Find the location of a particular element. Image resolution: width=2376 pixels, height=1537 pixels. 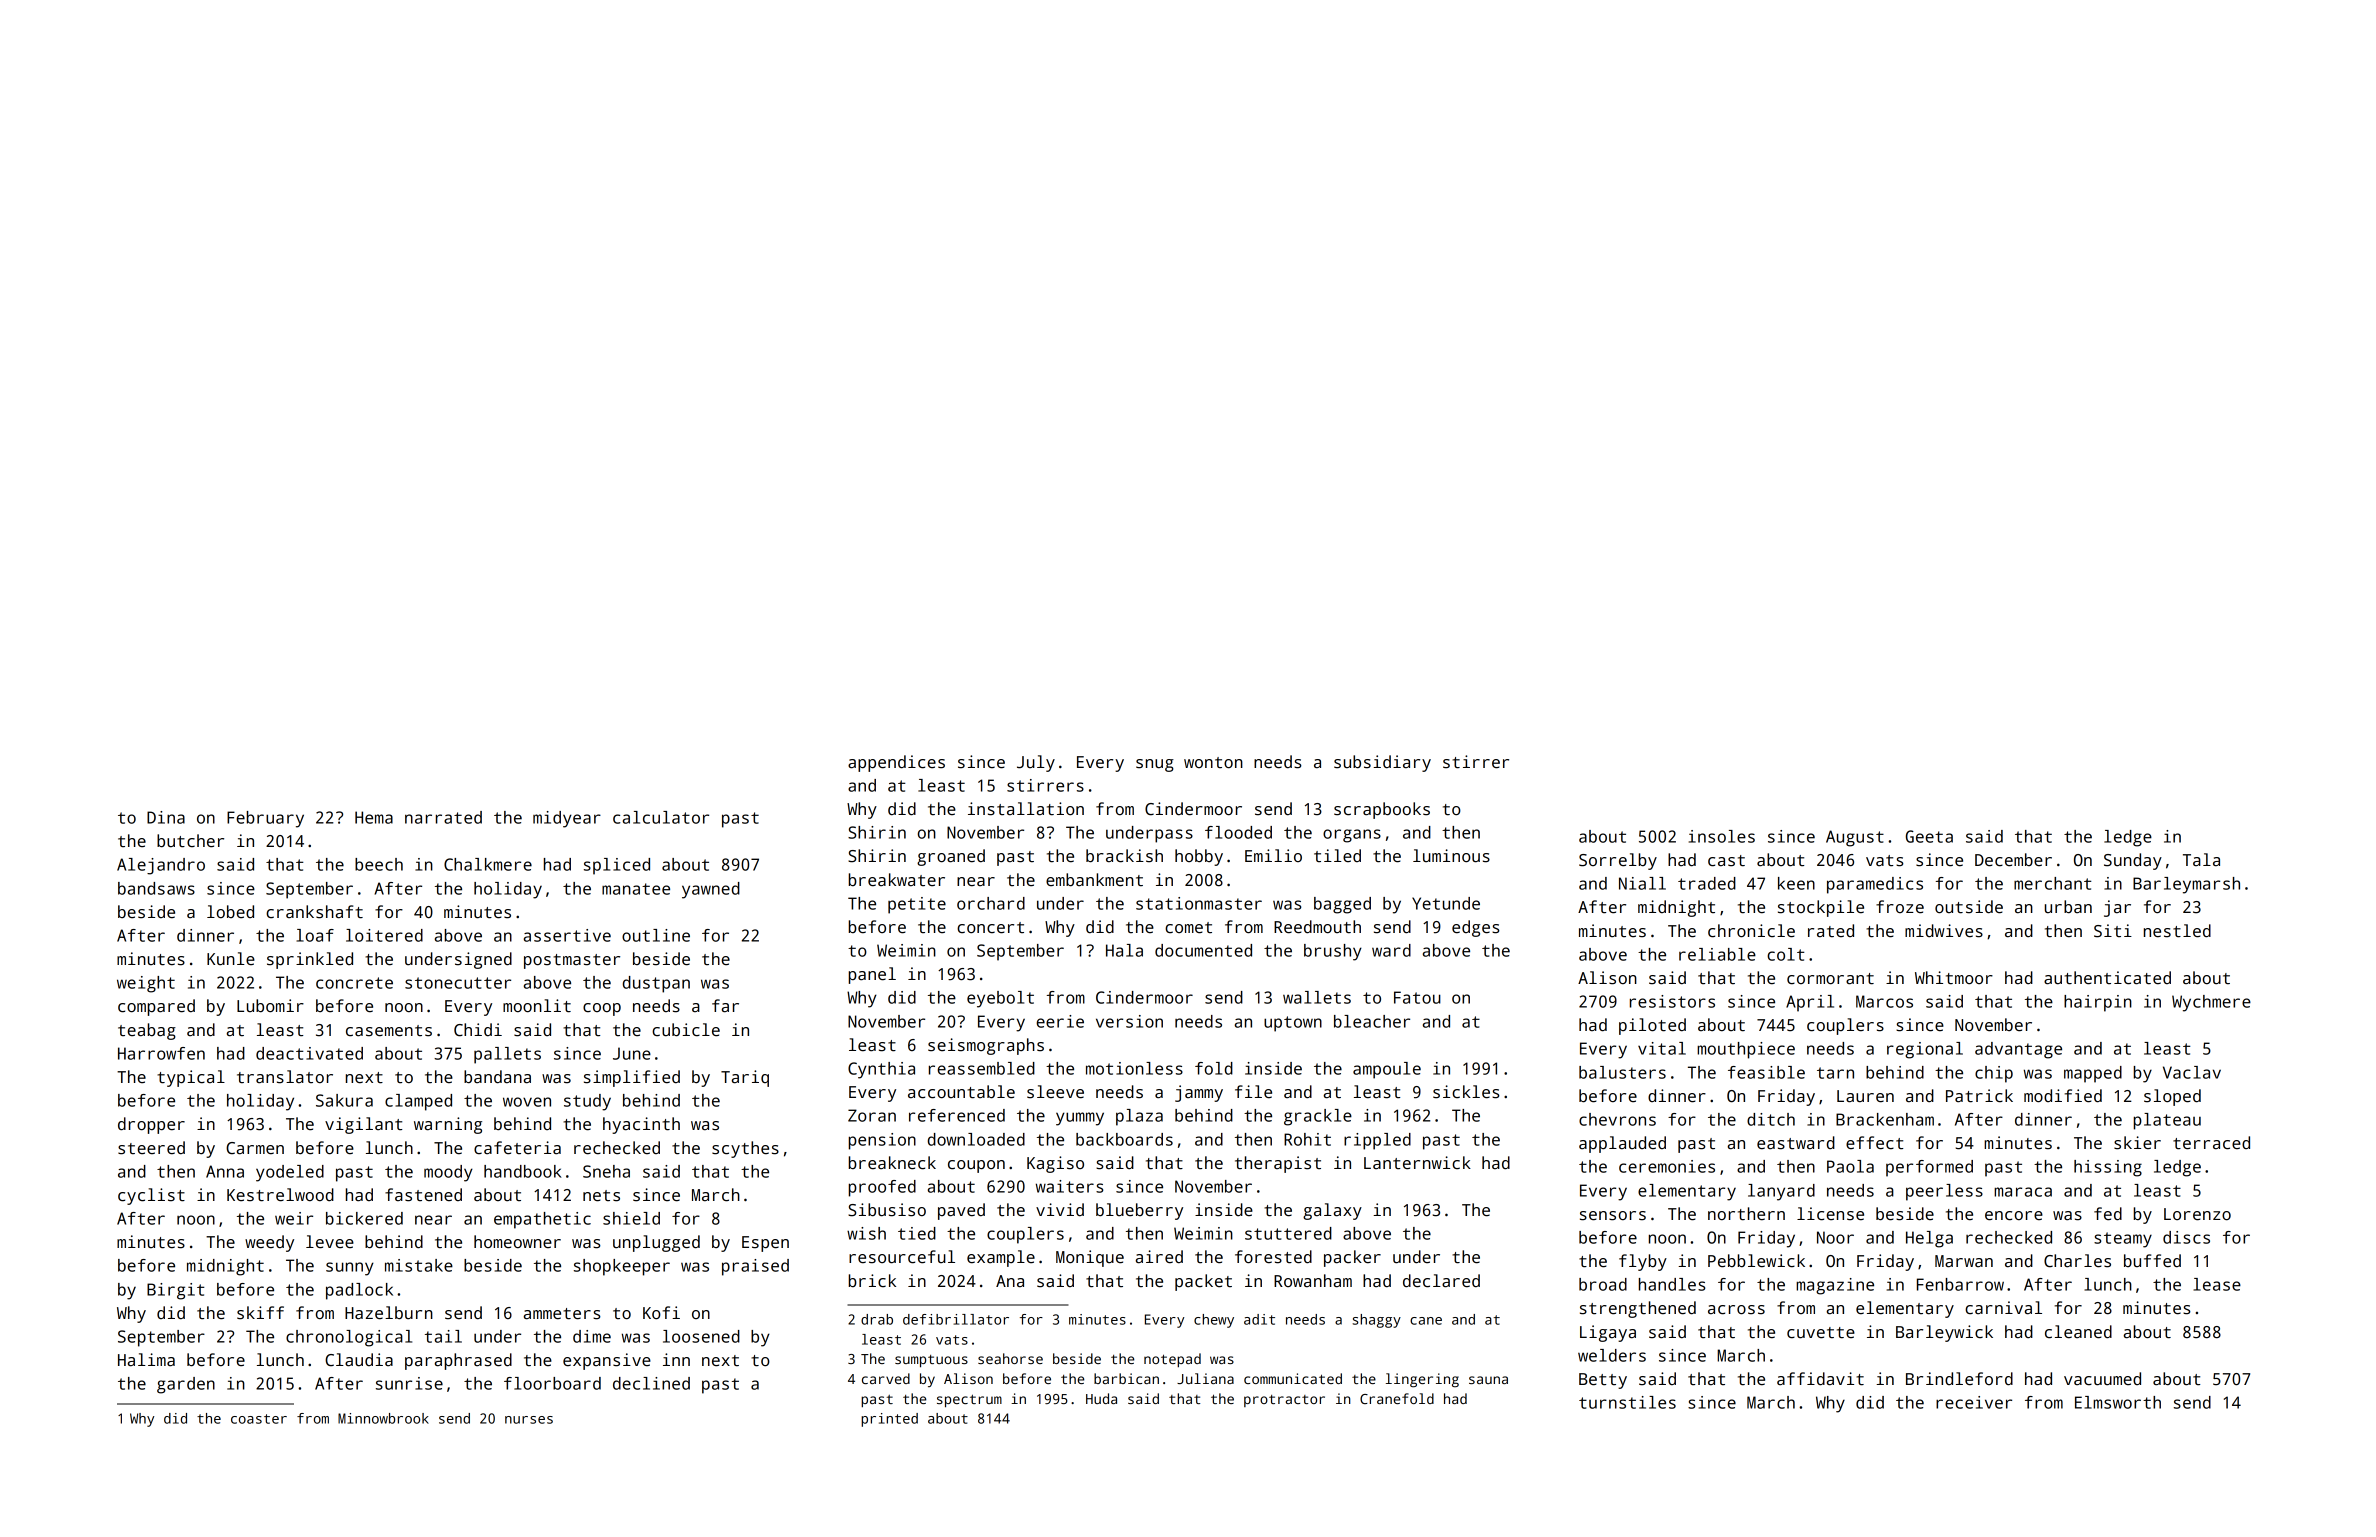

skiff is located at coordinates (260, 1313).
